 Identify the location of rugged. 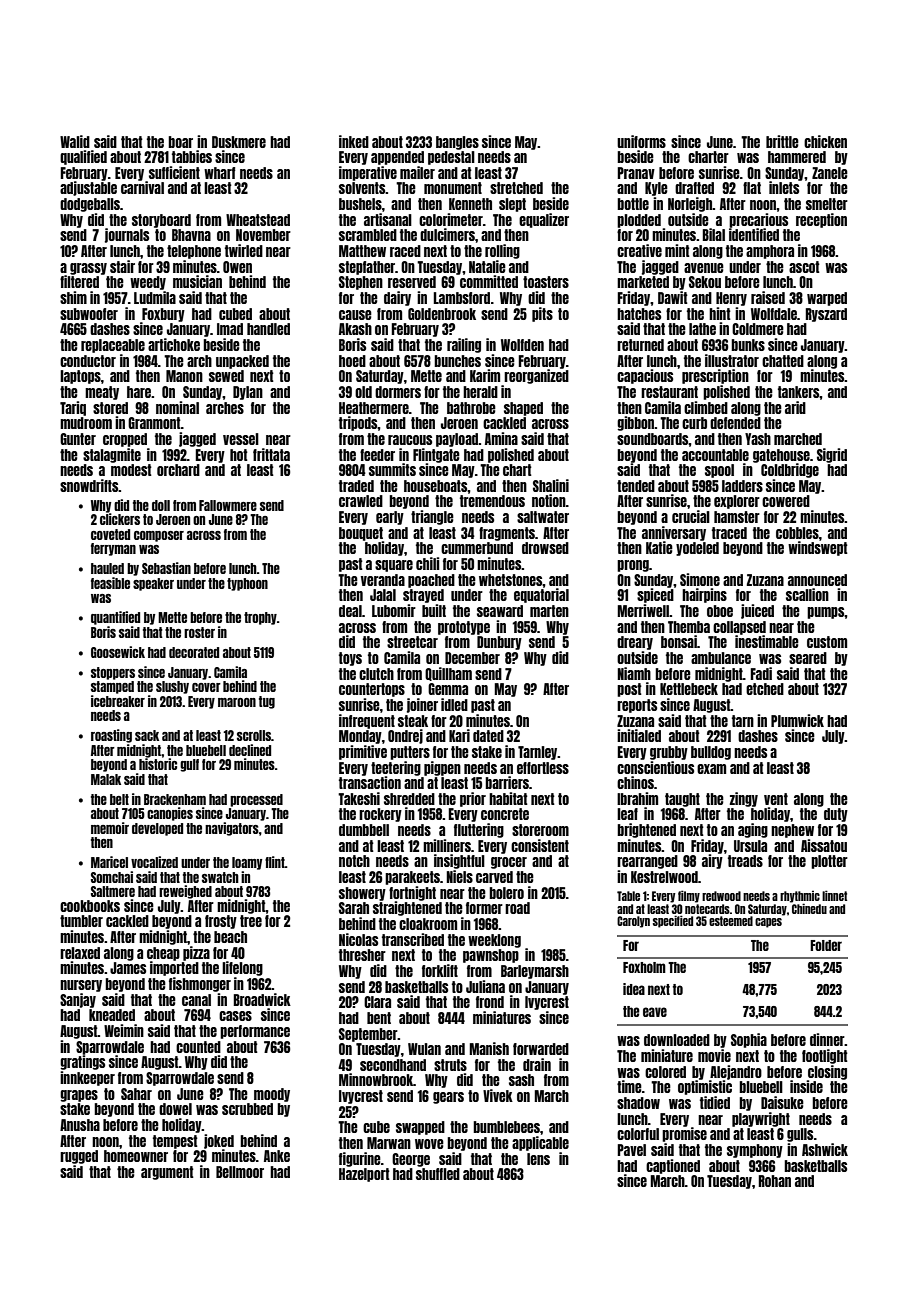
(79, 1157).
